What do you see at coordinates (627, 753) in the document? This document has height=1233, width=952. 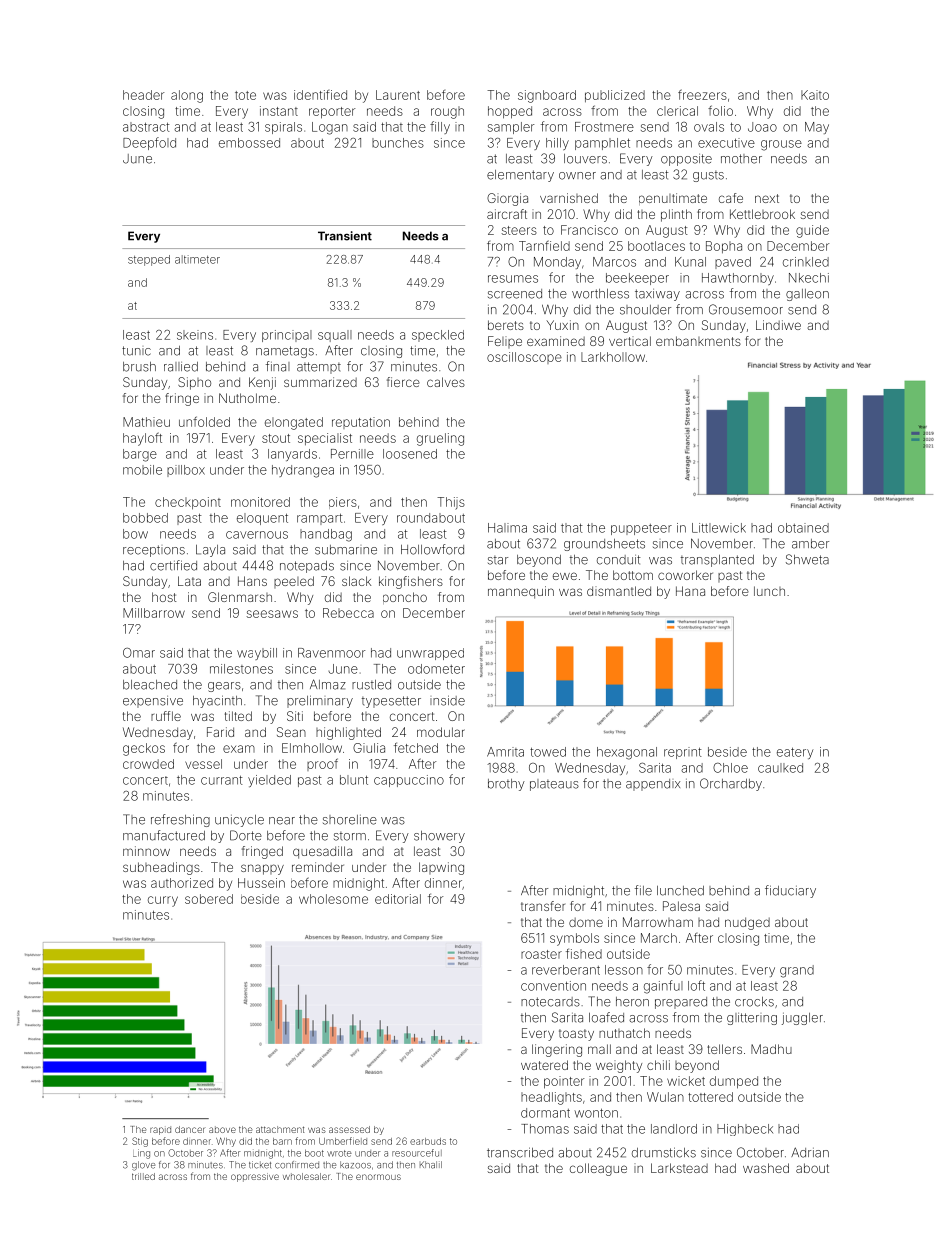 I see `hexagonal` at bounding box center [627, 753].
